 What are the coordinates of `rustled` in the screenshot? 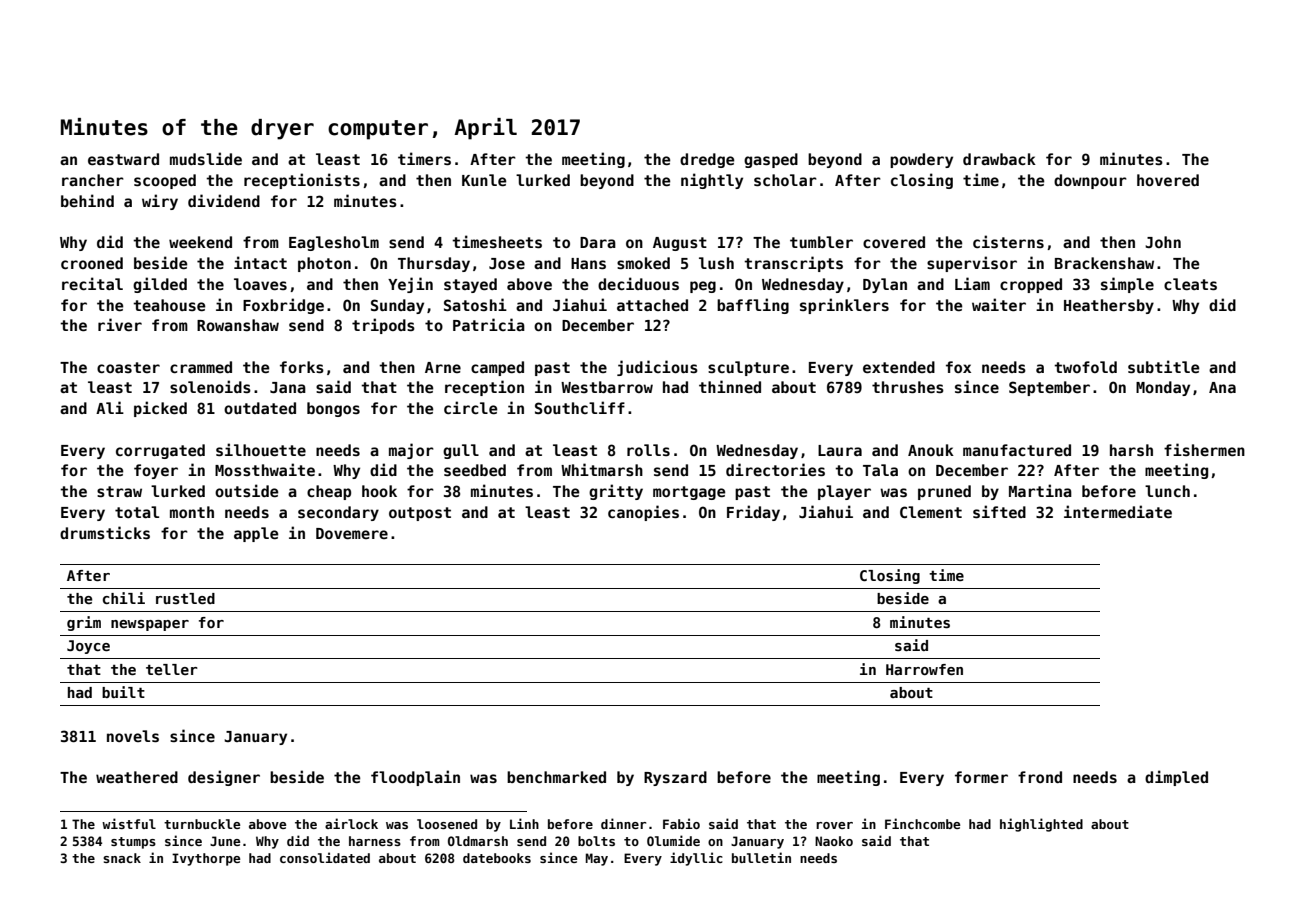 It's located at (185, 598).
